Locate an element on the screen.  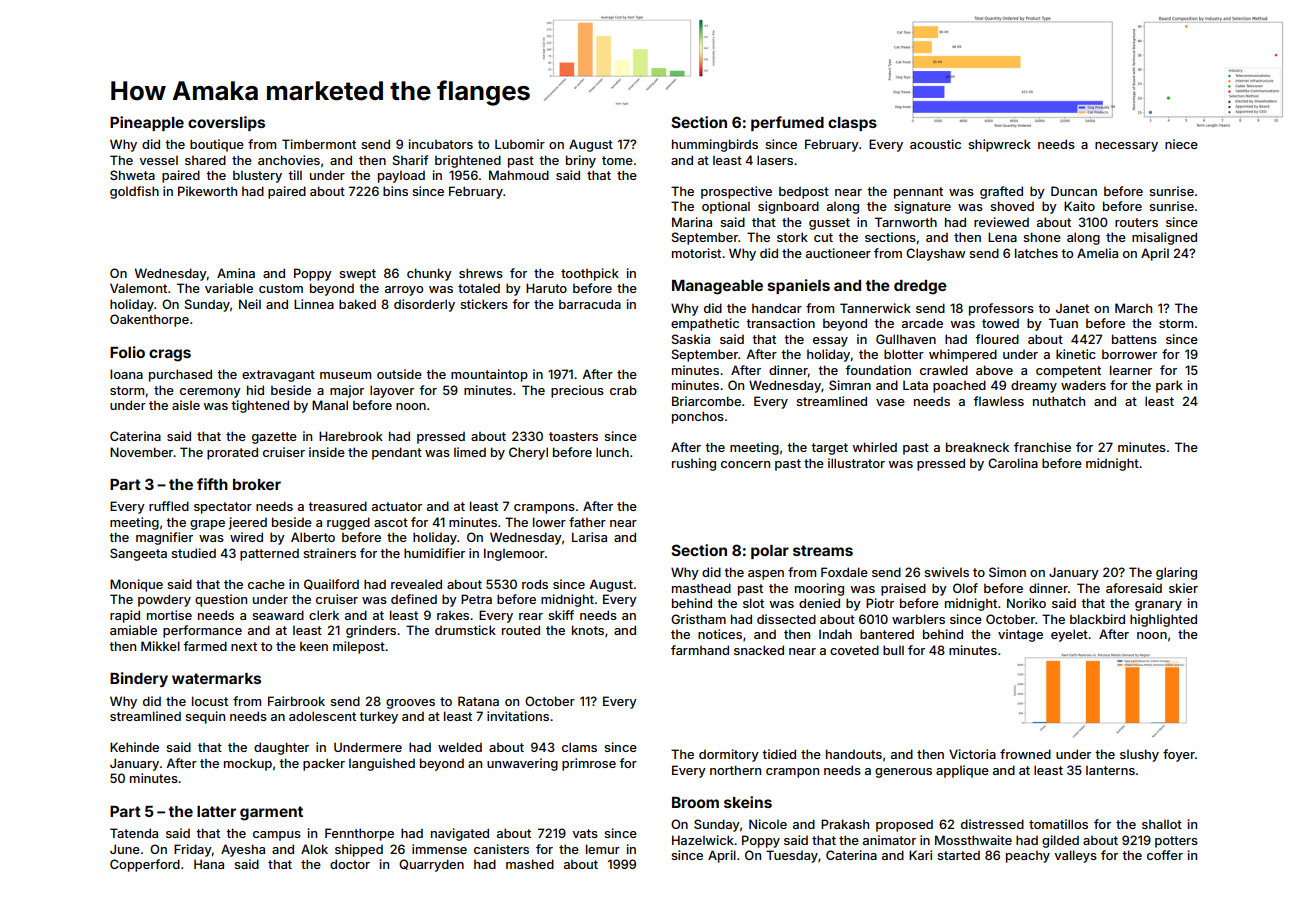
ruffled is located at coordinates (169, 506).
